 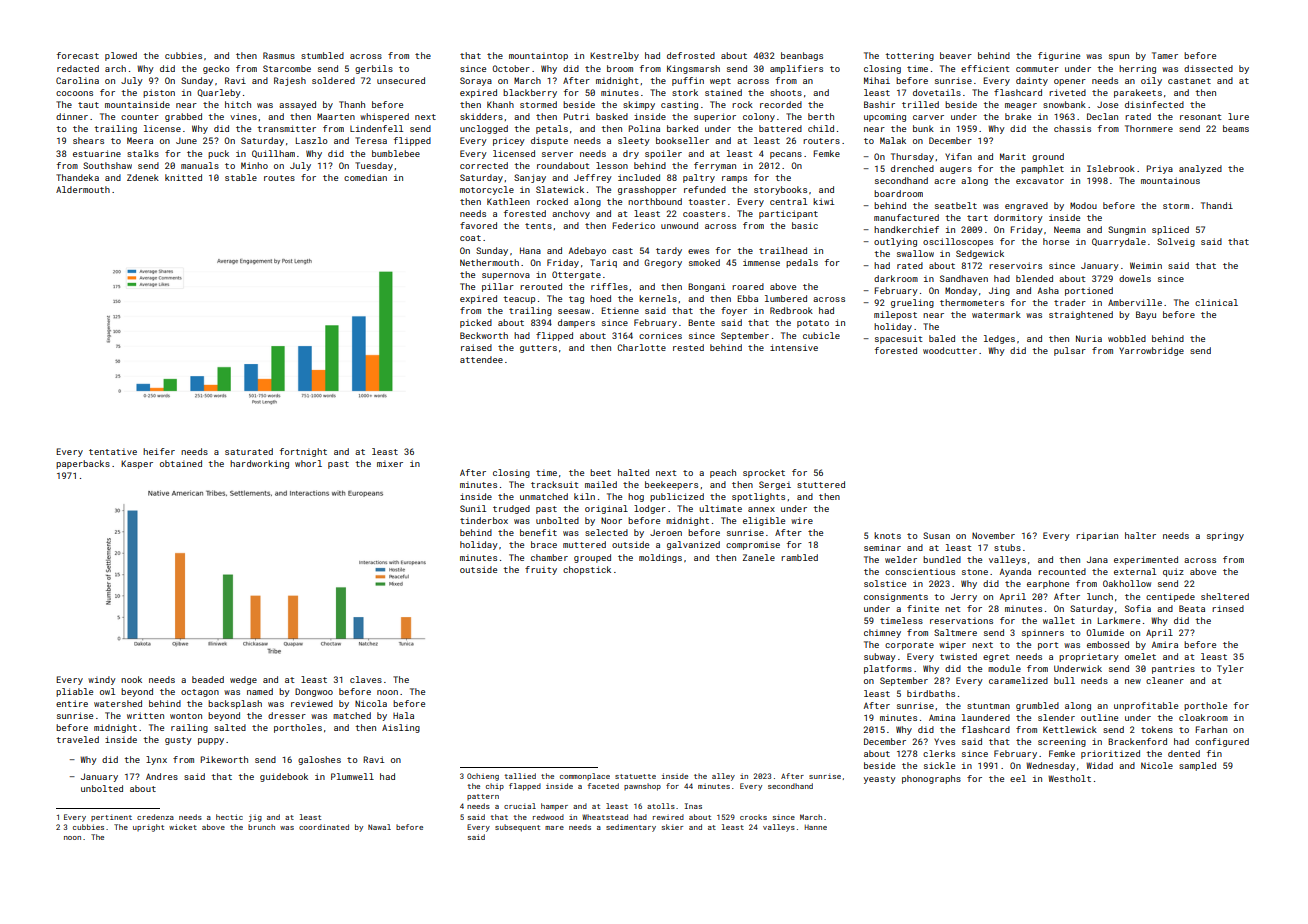 What do you see at coordinates (816, 827) in the image?
I see `Hanne` at bounding box center [816, 827].
